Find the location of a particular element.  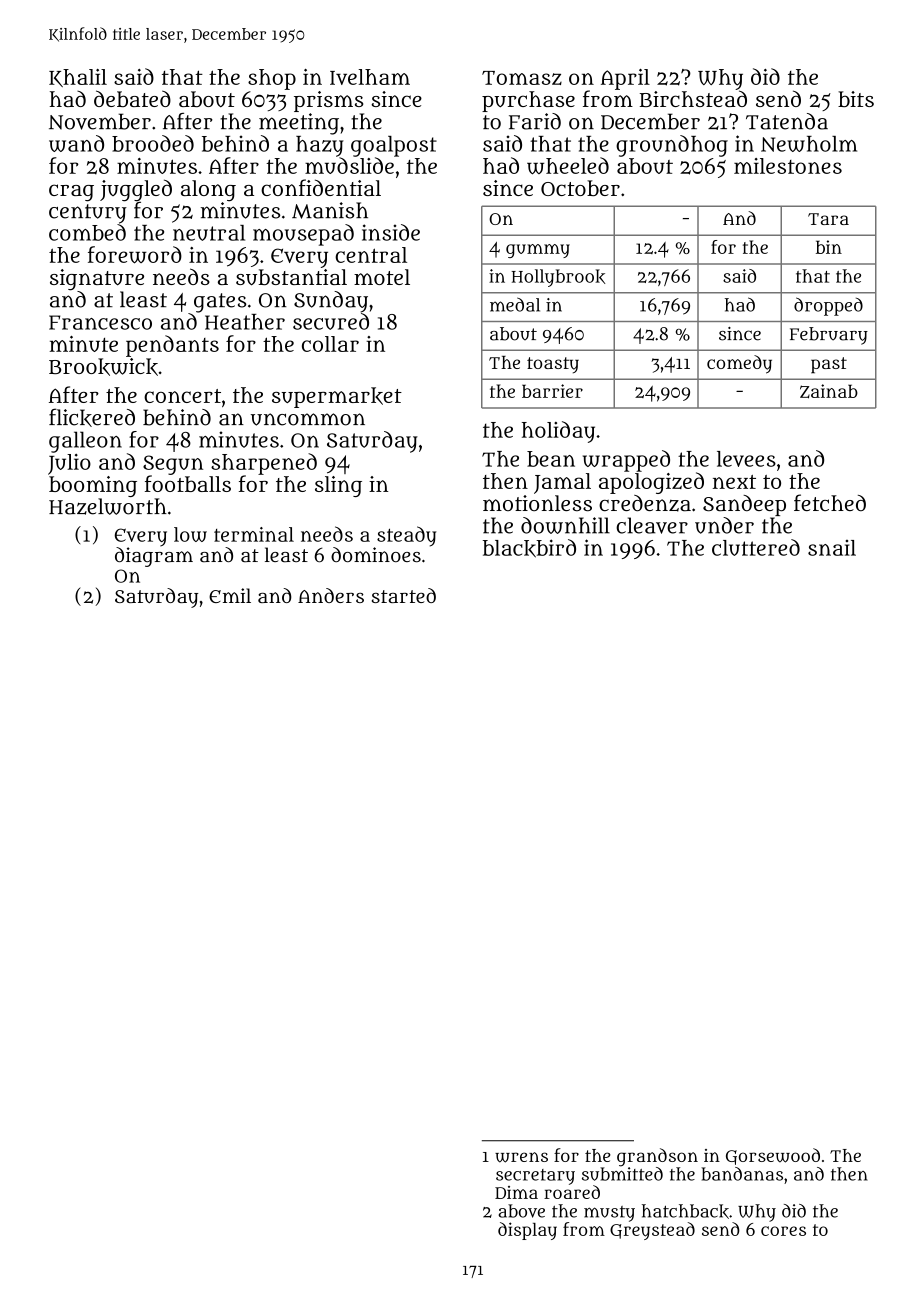

above is located at coordinates (521, 1211).
